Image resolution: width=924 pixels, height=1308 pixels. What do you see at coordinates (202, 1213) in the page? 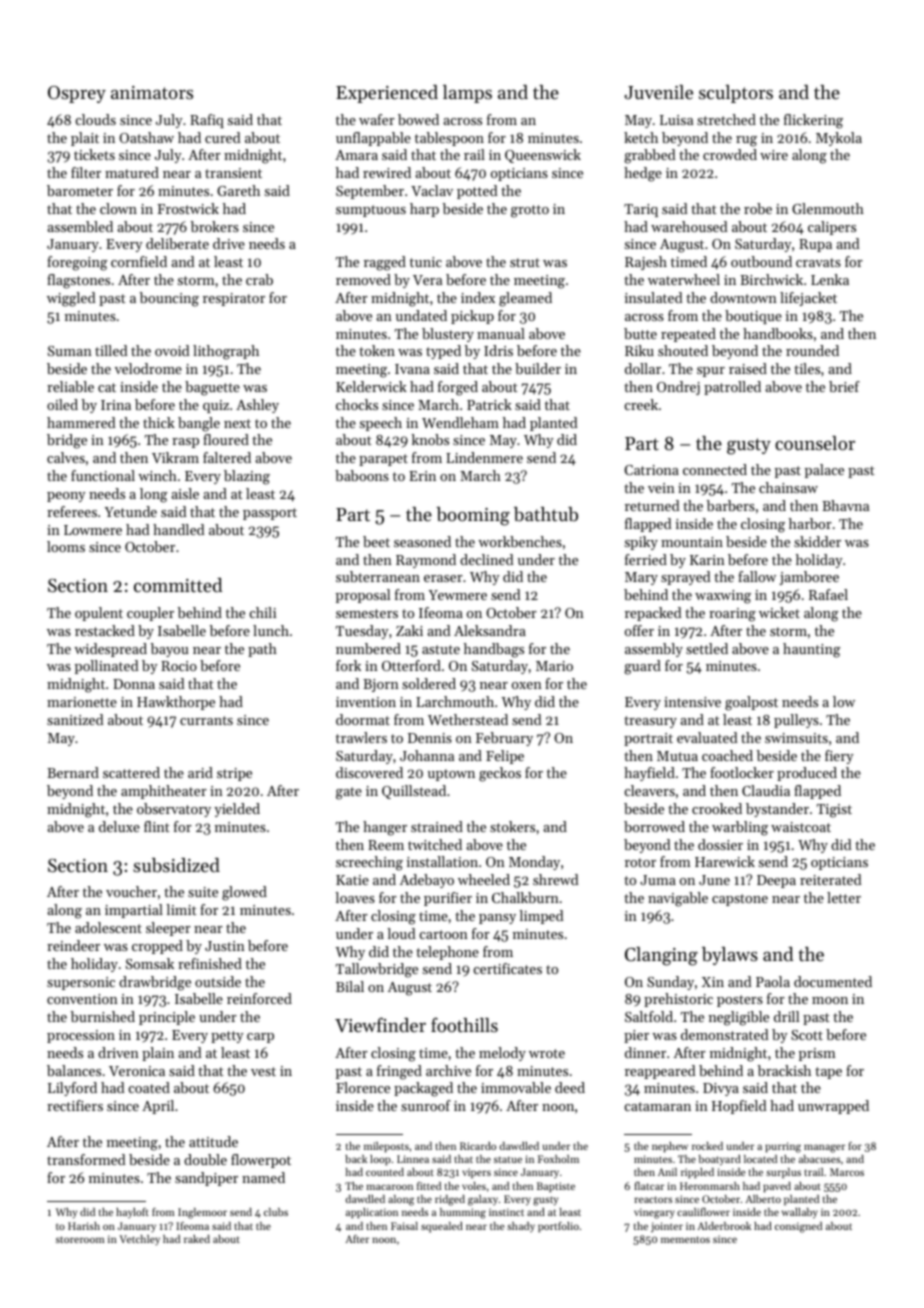
I see `Inglemoor` at bounding box center [202, 1213].
